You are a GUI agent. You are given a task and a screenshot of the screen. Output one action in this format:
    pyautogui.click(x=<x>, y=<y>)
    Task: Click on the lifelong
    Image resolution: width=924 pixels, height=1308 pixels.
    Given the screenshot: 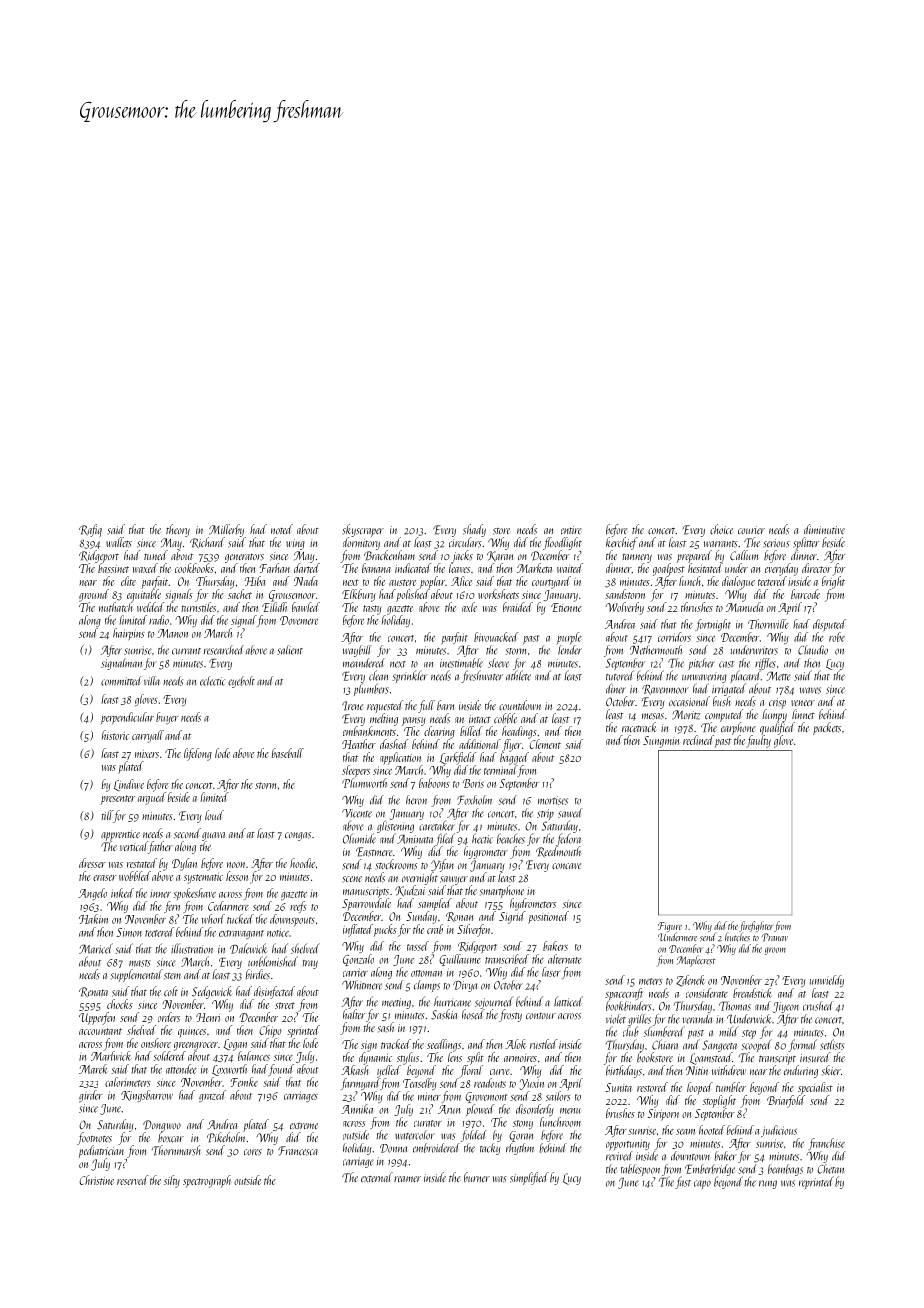 What is the action you would take?
    pyautogui.click(x=198, y=754)
